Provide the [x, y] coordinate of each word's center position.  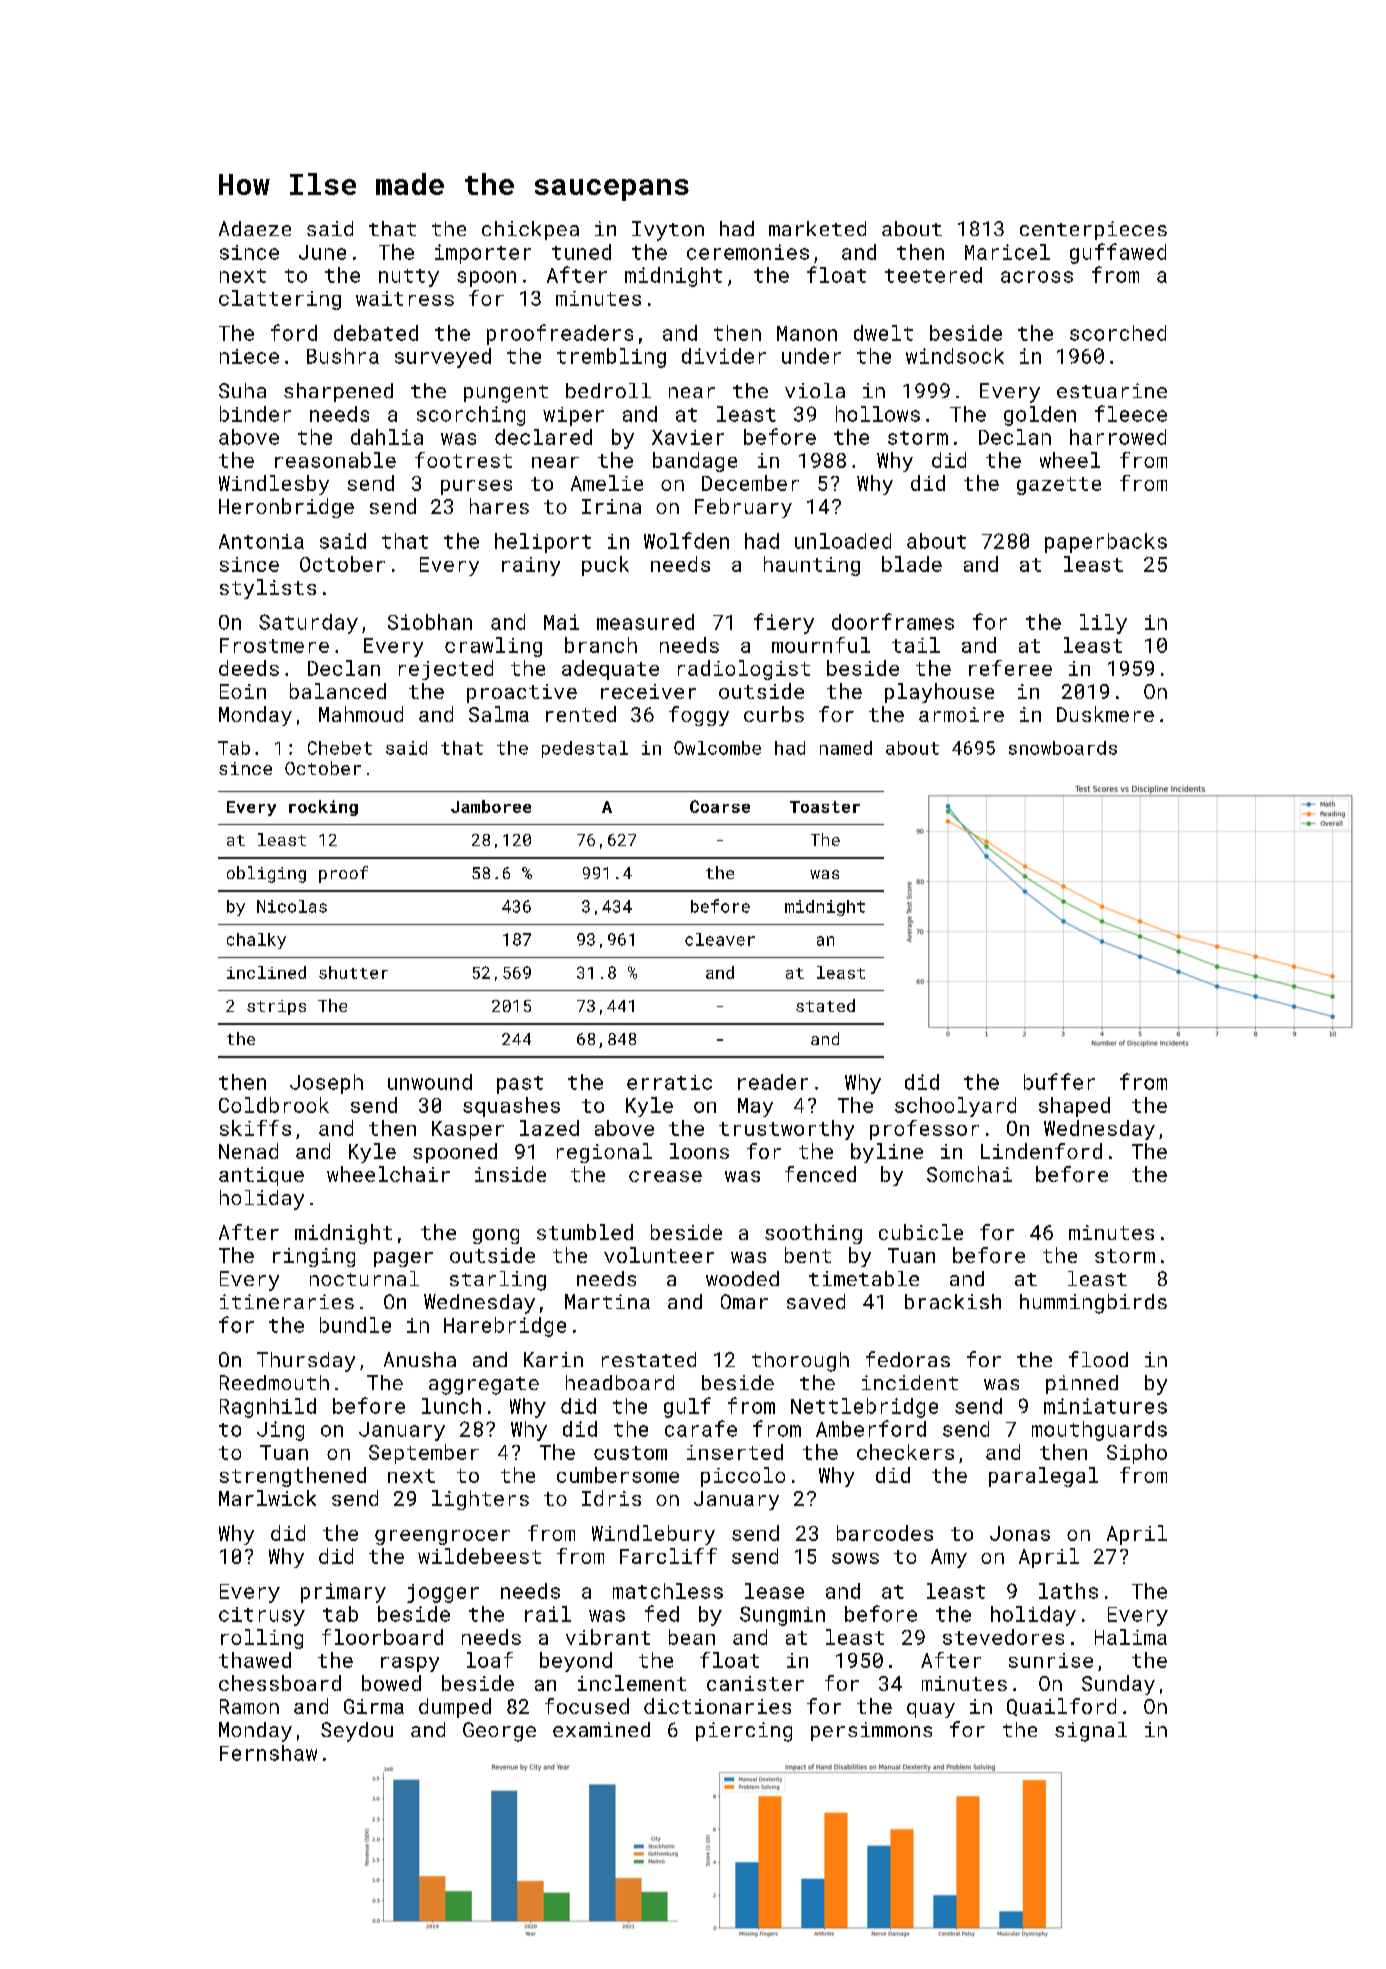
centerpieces [1093, 230]
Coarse [720, 806]
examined [601, 1729]
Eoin [243, 691]
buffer [1059, 1081]
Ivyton [668, 231]
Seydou [357, 1732]
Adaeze [255, 228]
